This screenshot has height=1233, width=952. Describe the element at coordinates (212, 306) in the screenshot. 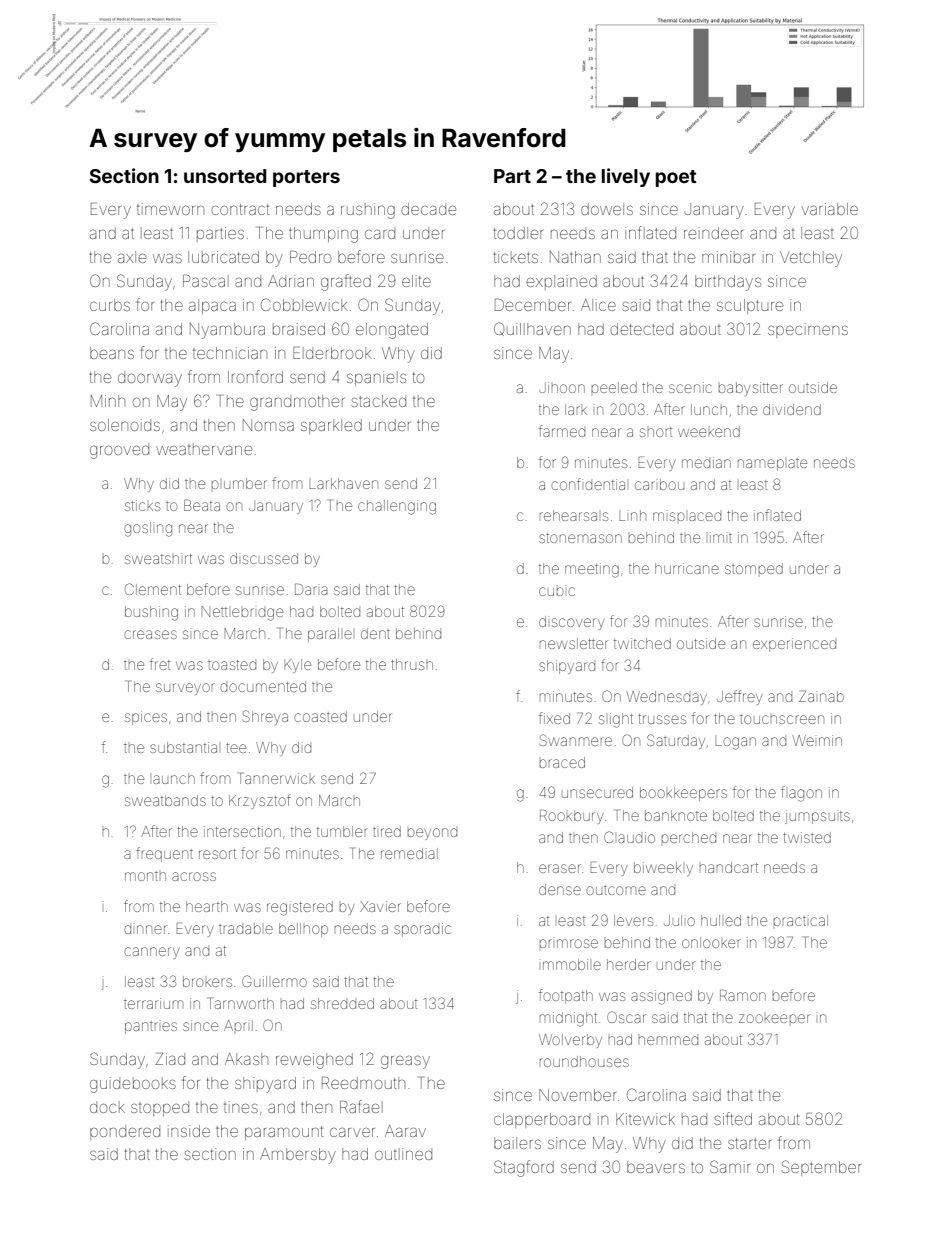

I see `alpaca` at that location.
